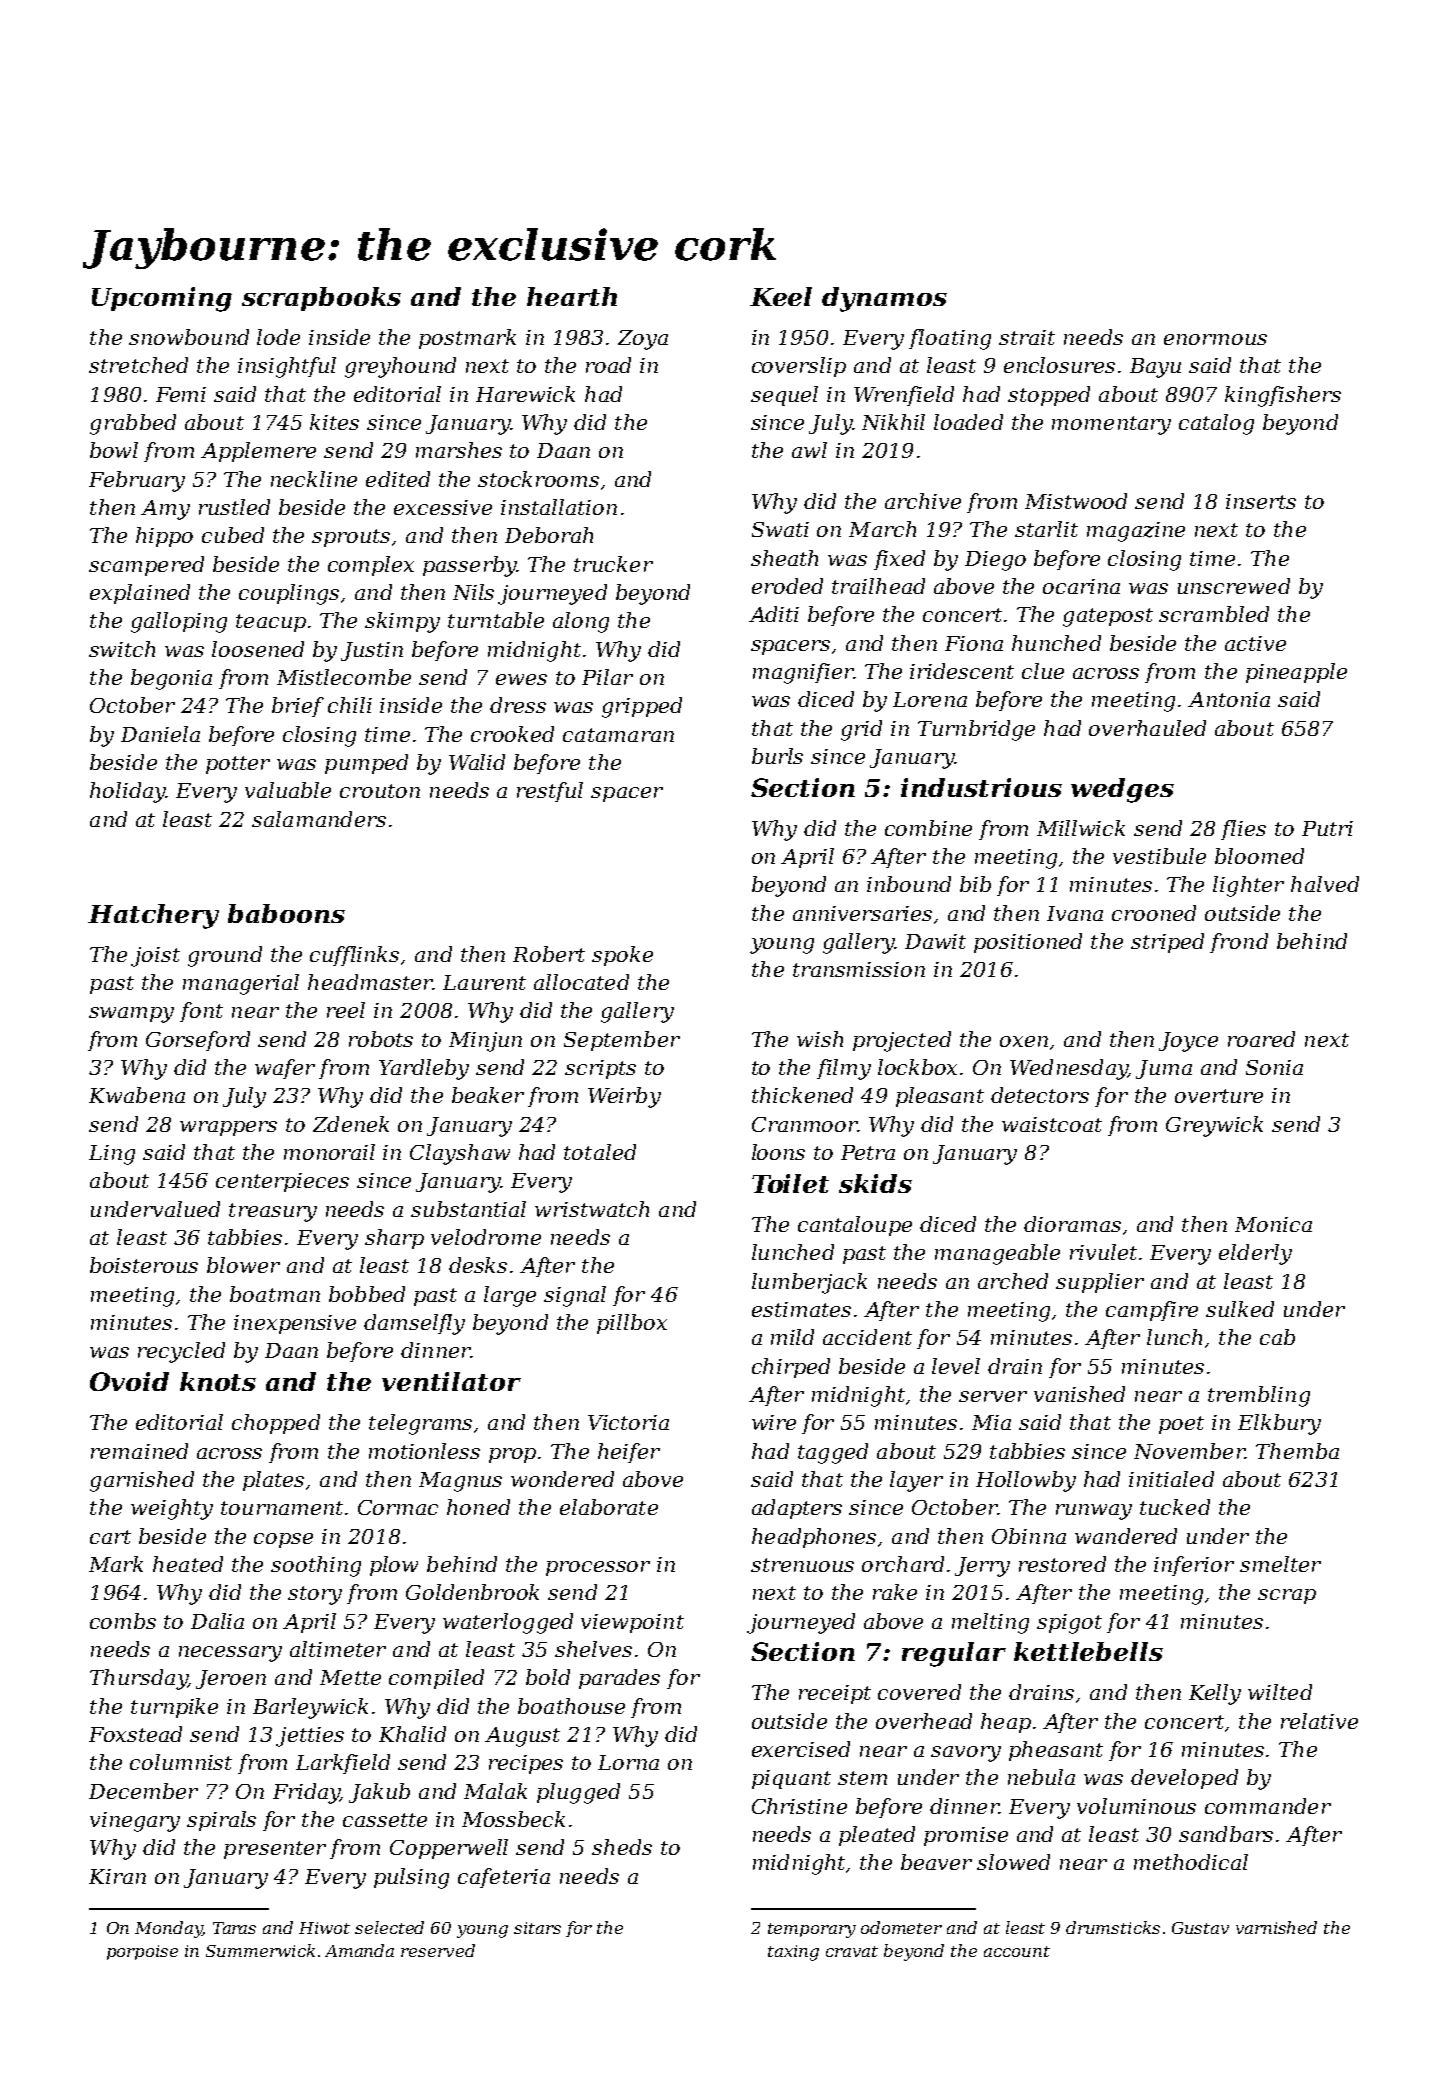 This image has width=1450, height=2100. Describe the element at coordinates (619, 1679) in the image. I see `parades` at that location.
